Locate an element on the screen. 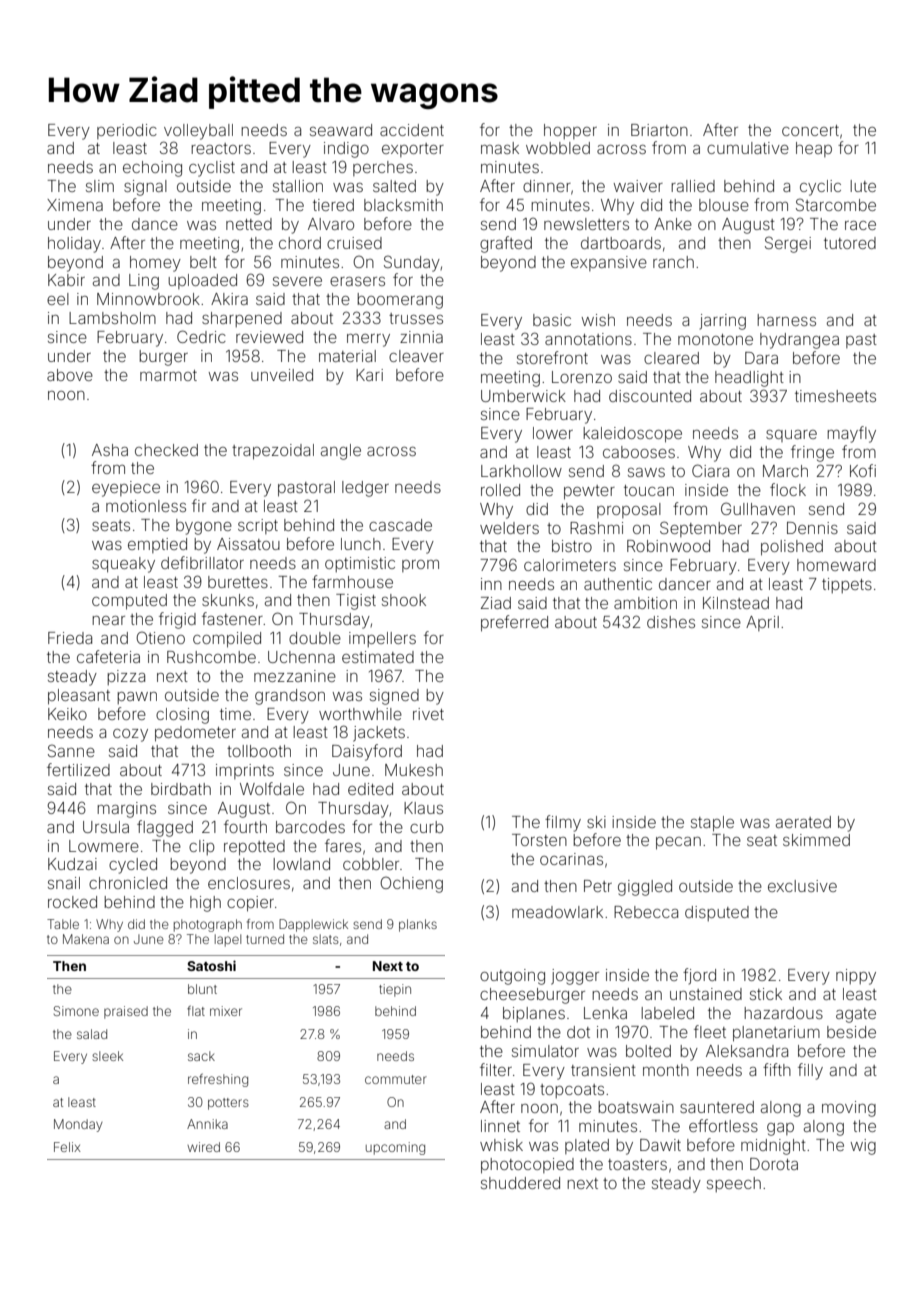 This screenshot has width=924, height=1314. basic is located at coordinates (552, 320).
